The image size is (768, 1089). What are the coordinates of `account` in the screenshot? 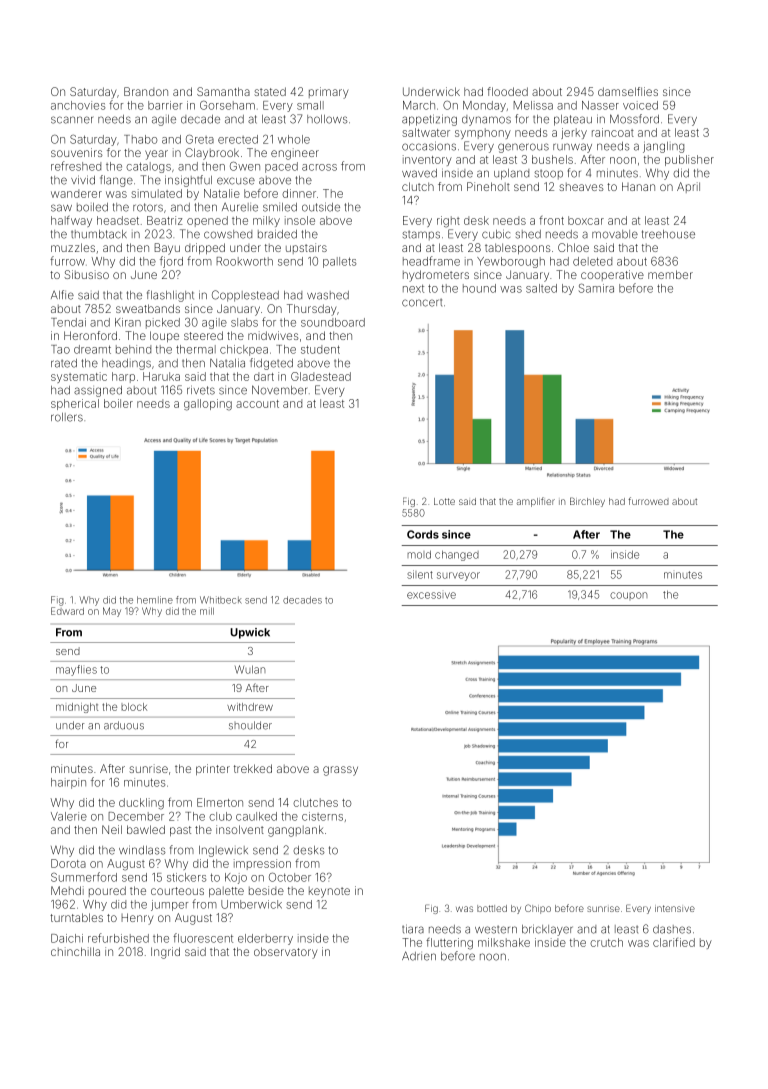 It's located at (257, 404).
